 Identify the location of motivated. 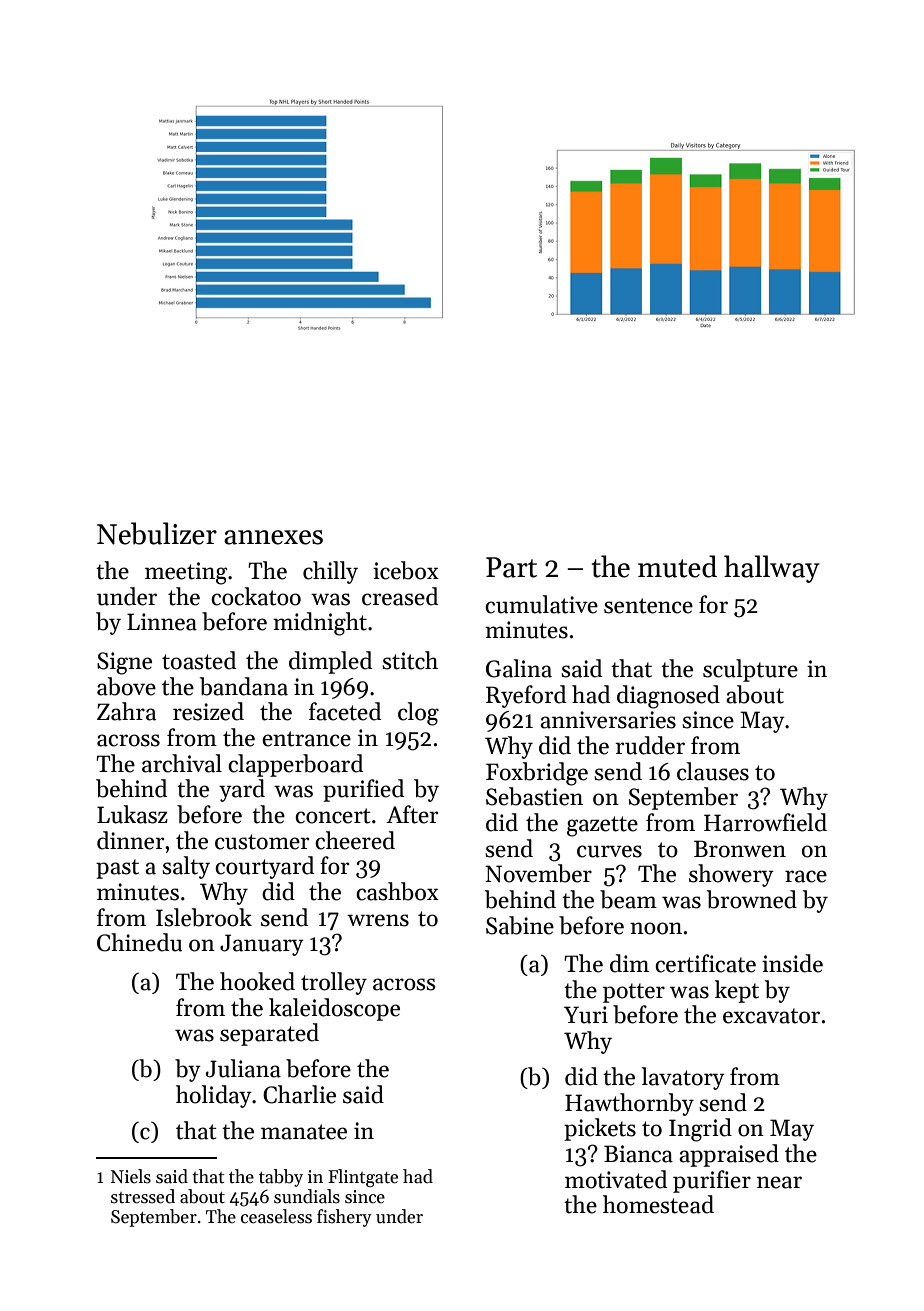
(616, 1179).
